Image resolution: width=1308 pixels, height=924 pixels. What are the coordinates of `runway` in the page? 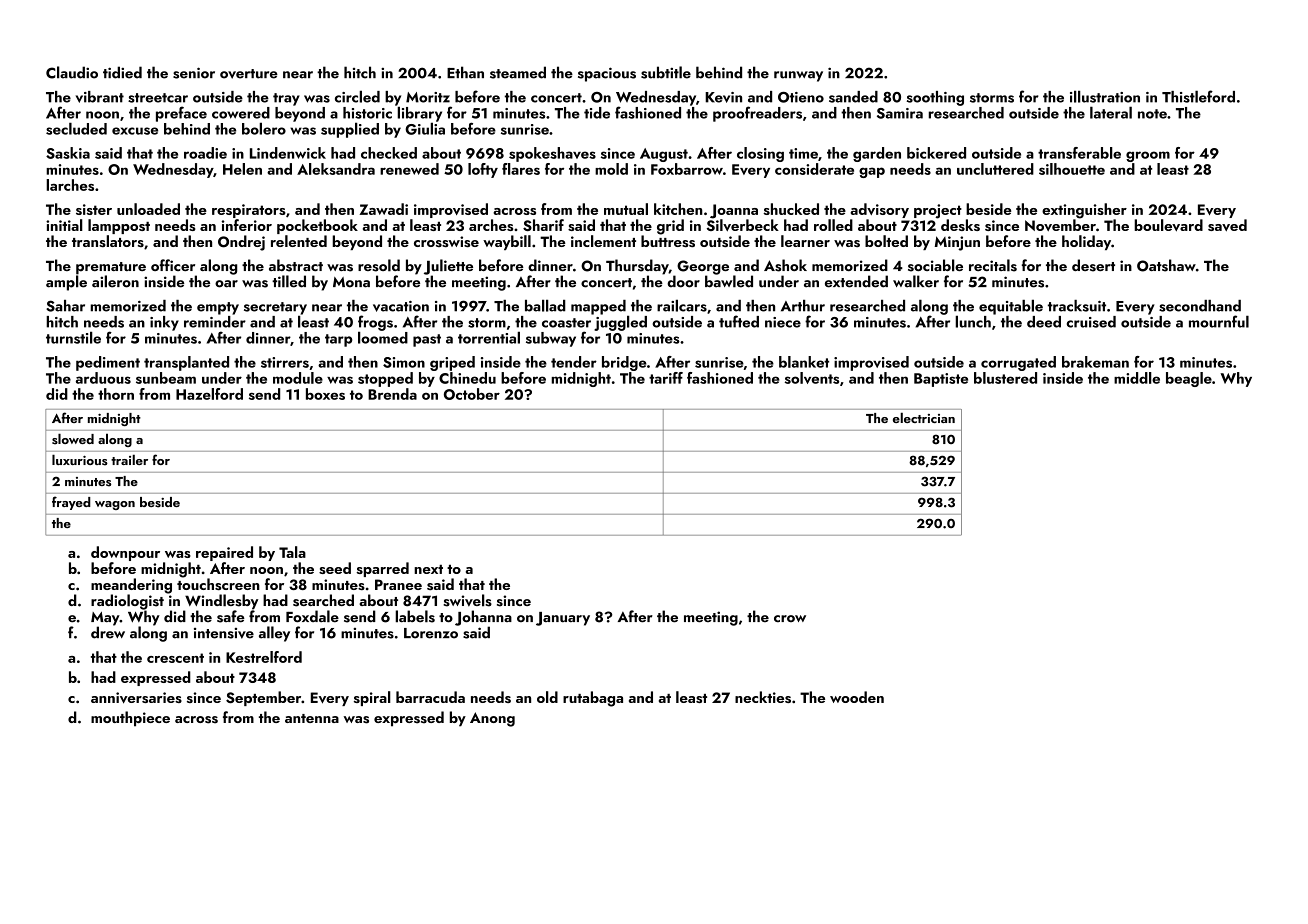 It's located at (798, 76).
